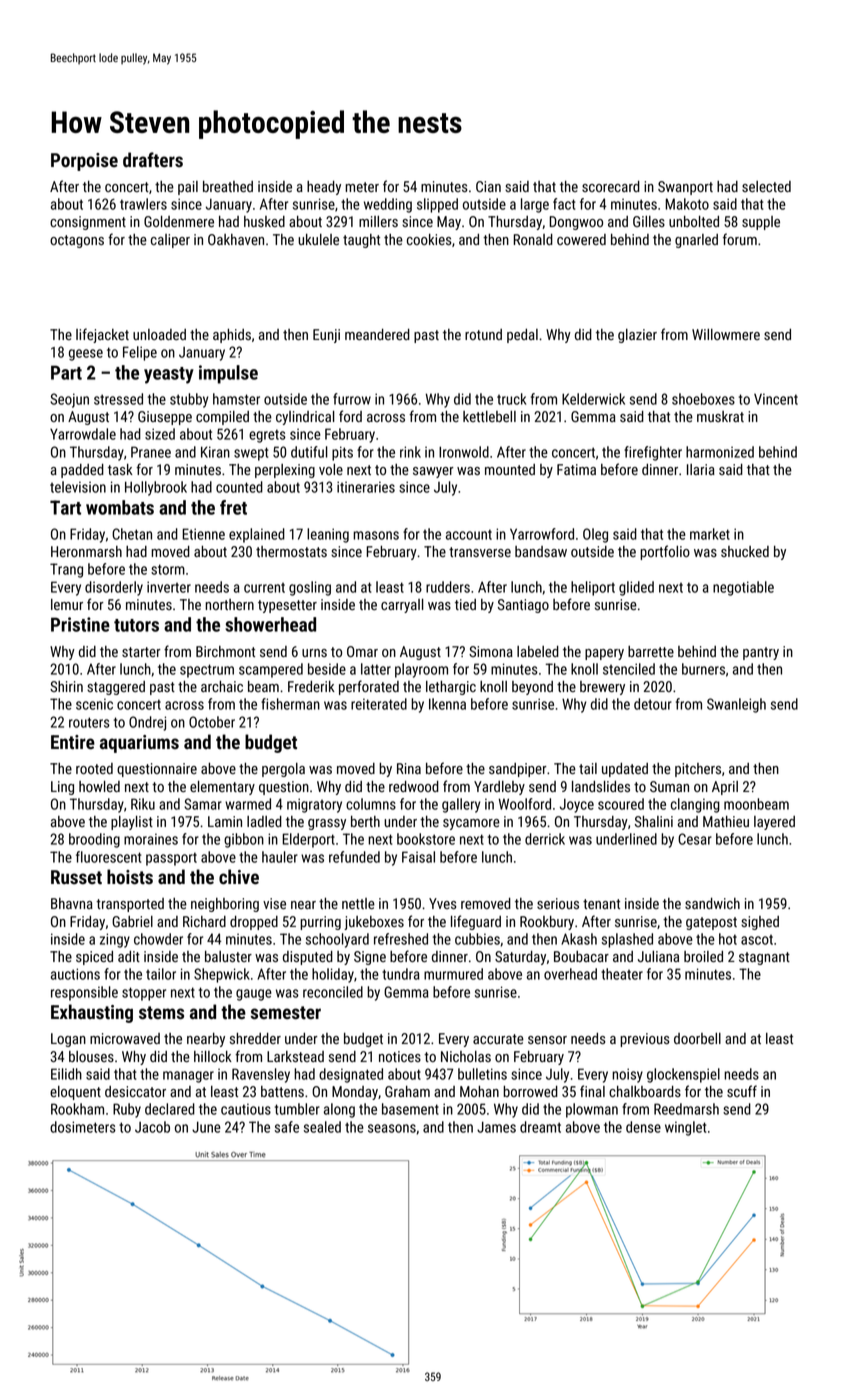  I want to click on Ironwold, so click(464, 452).
